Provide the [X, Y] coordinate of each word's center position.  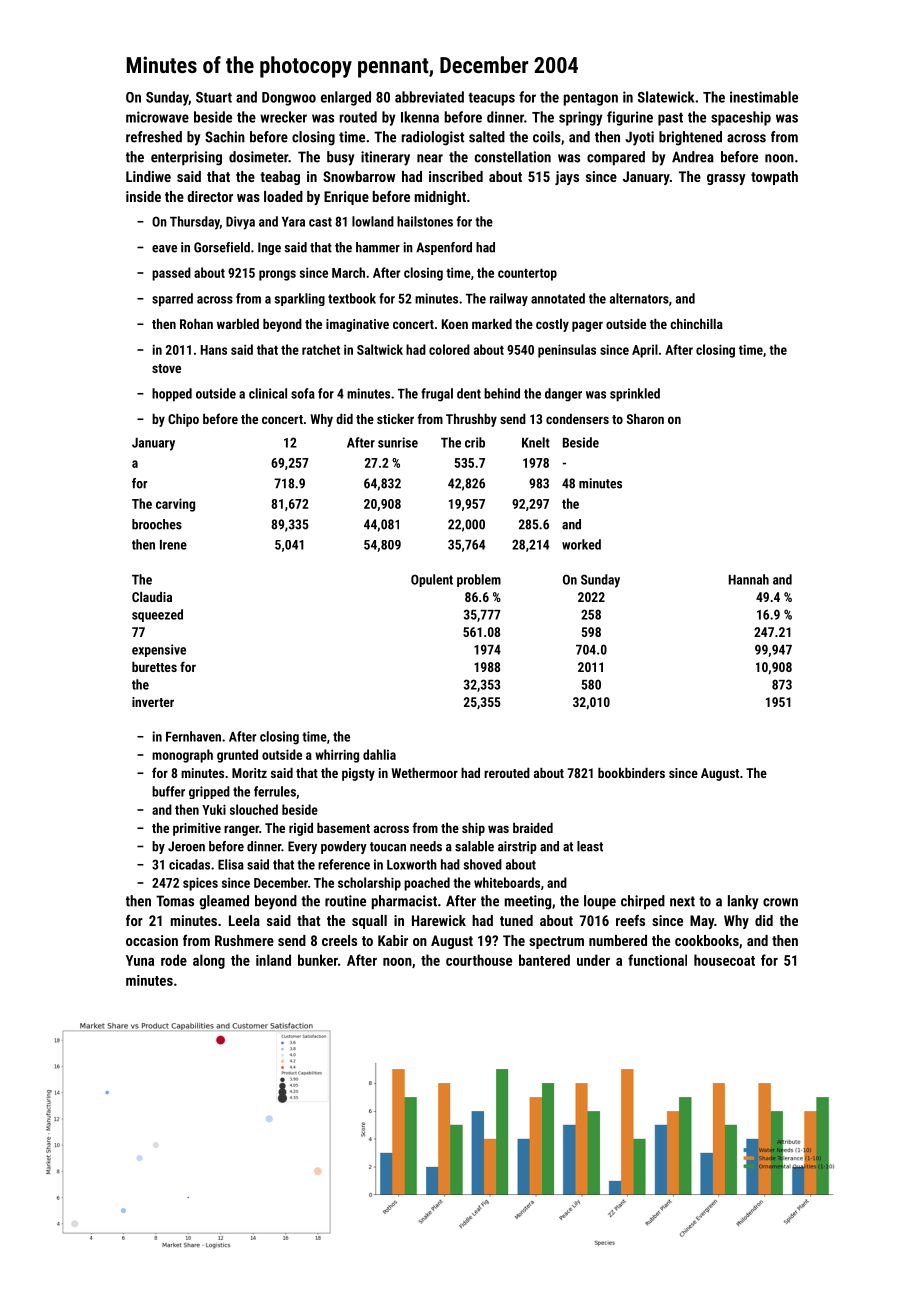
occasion [152, 940]
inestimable [764, 97]
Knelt [536, 442]
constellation [513, 157]
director [210, 196]
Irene [173, 545]
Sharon [645, 419]
